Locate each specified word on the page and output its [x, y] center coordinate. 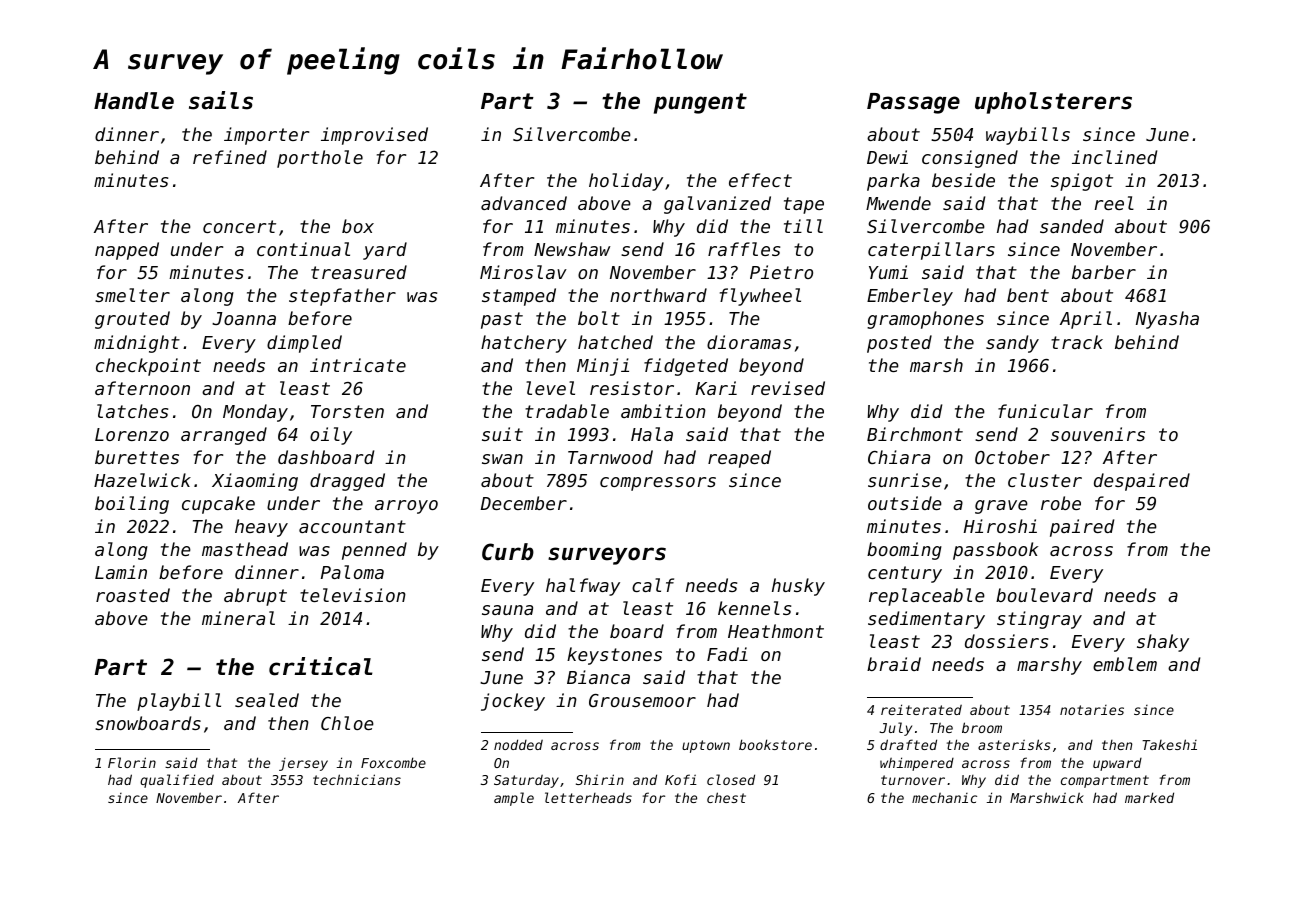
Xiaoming [255, 482]
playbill [179, 702]
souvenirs [1098, 434]
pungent [700, 103]
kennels [754, 608]
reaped [739, 459]
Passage [913, 103]
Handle [134, 101]
